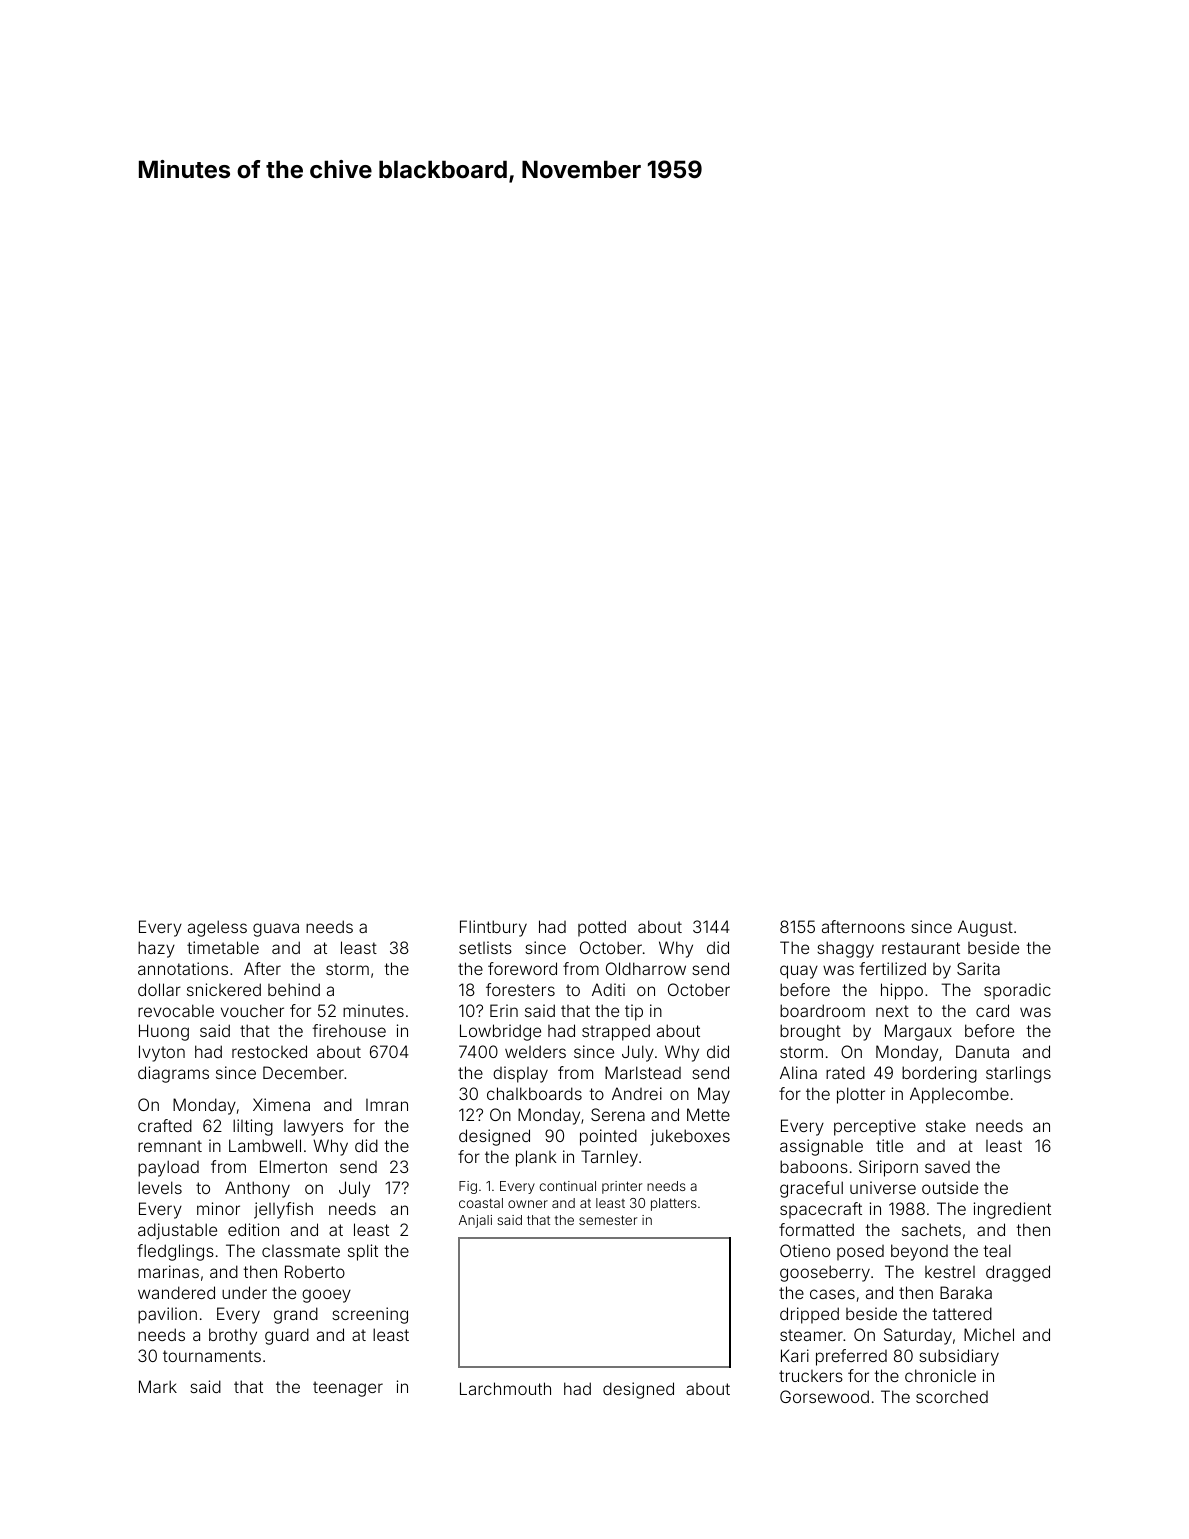  I want to click on Gorsewood, so click(824, 1396).
